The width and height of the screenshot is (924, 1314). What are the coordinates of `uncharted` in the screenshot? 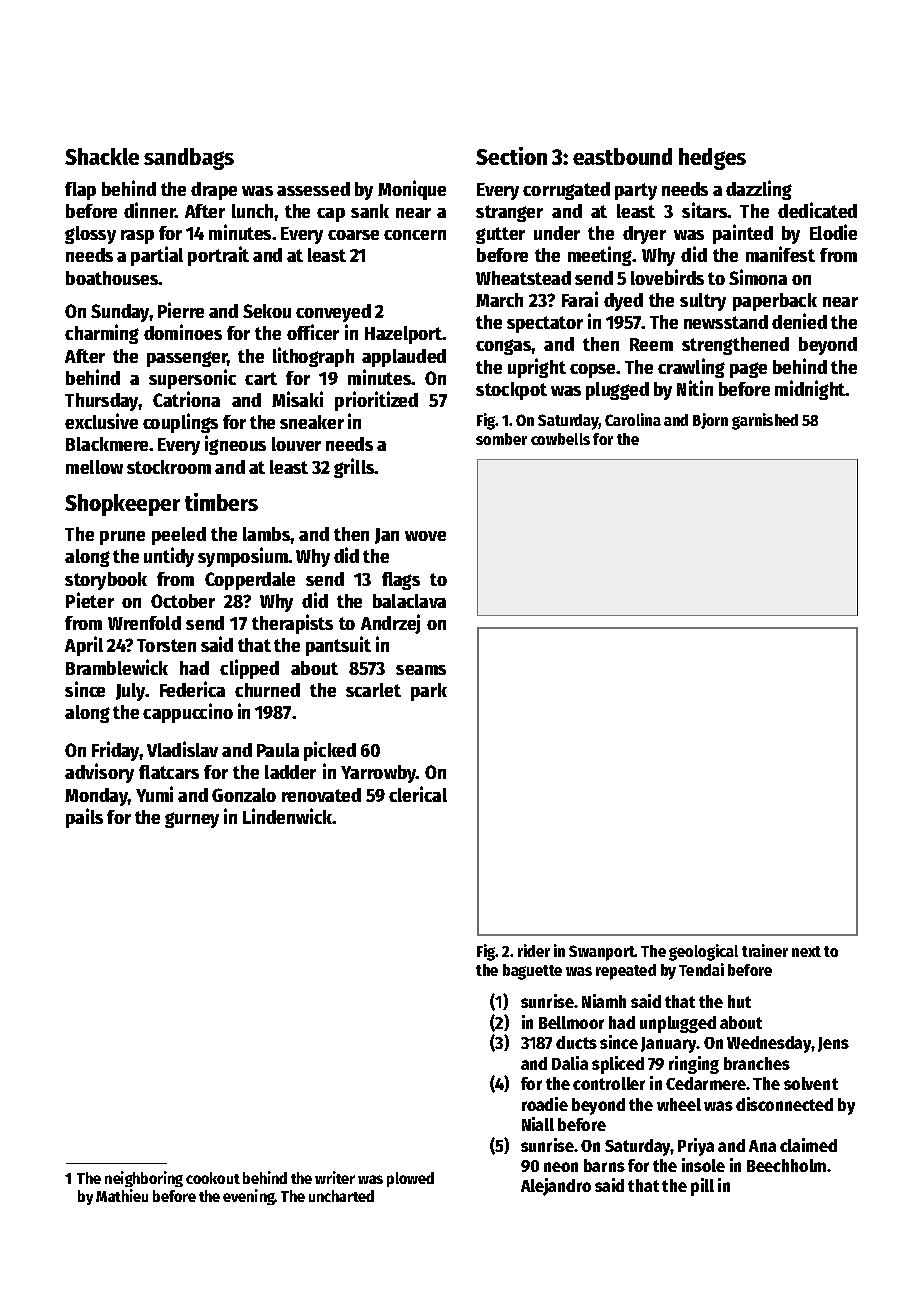 It's located at (341, 1196).
